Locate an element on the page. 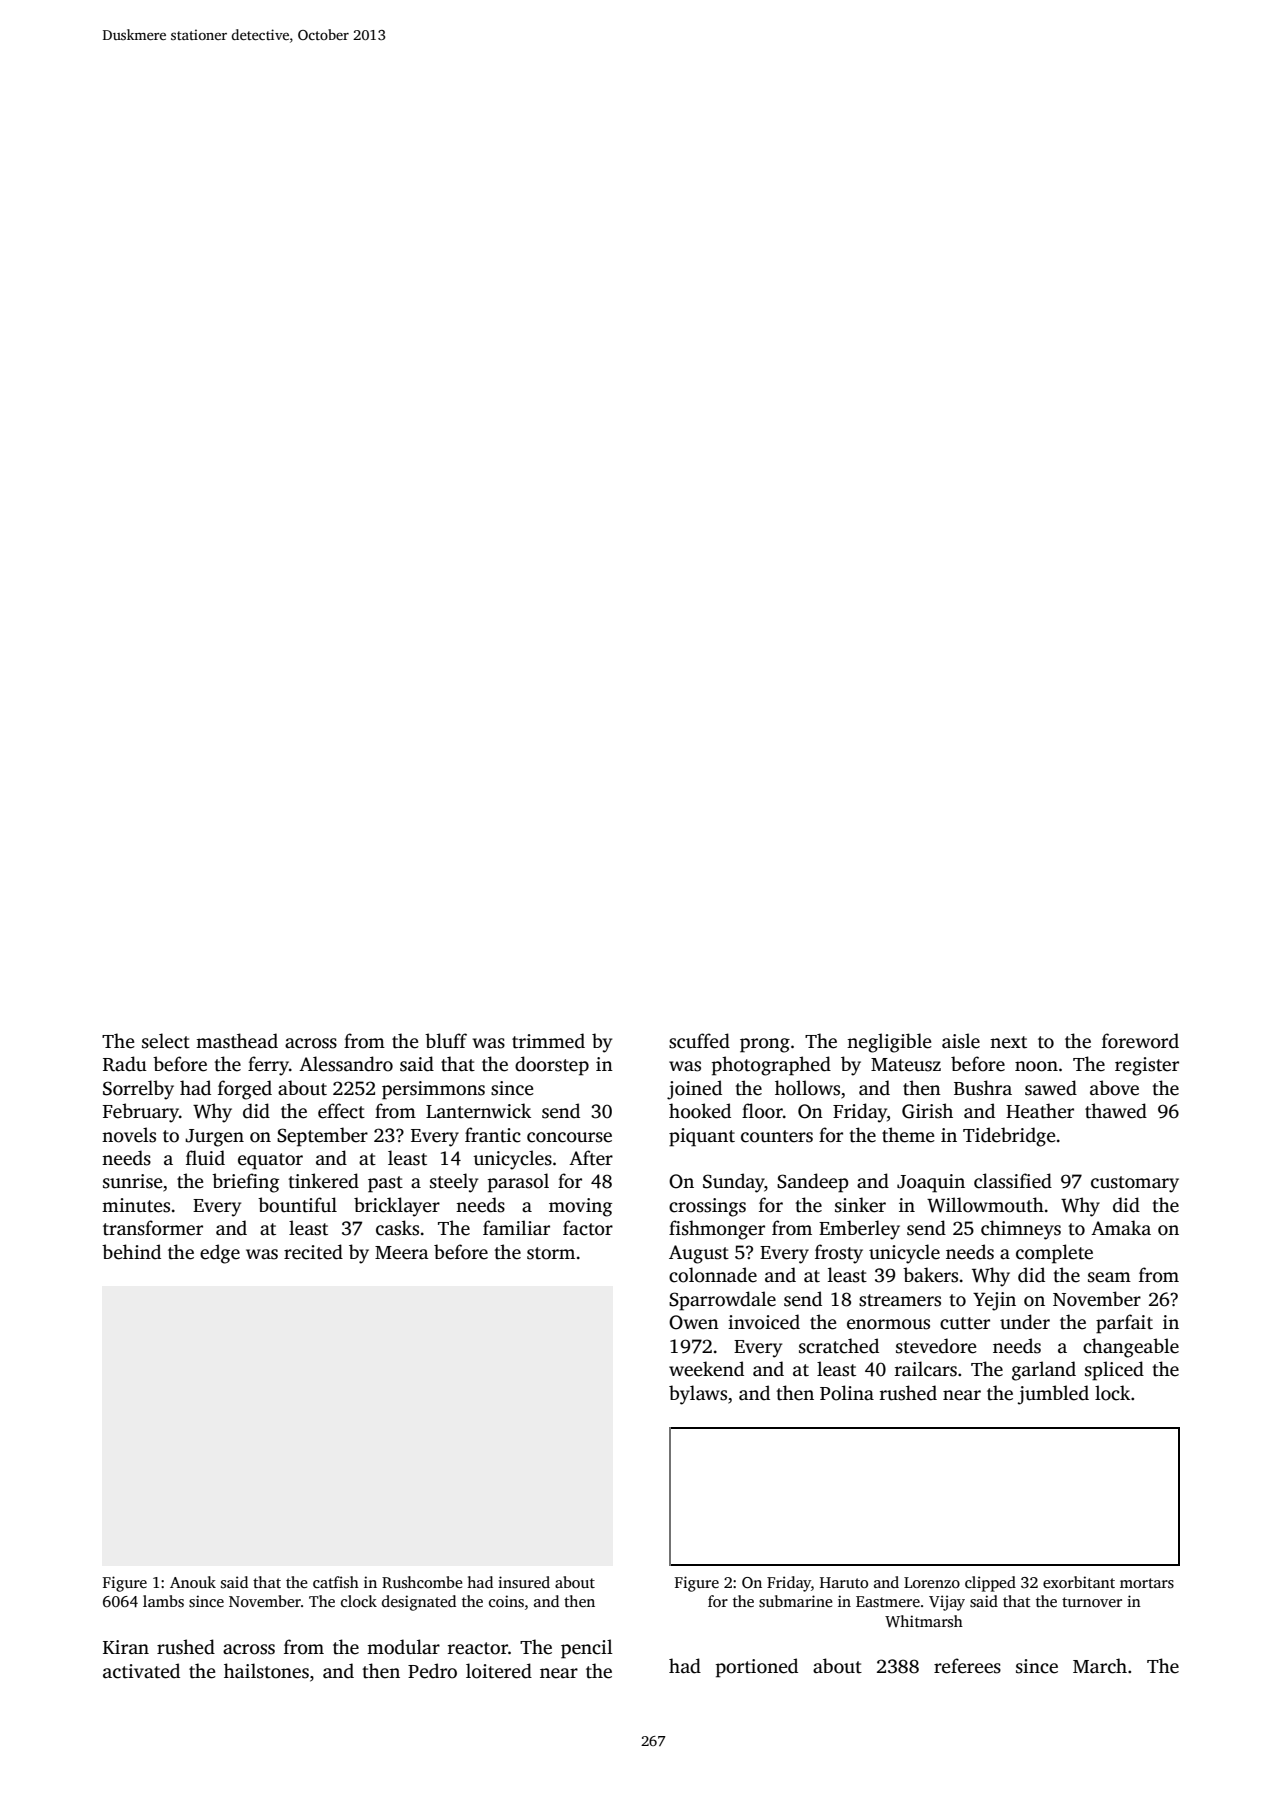  activated is located at coordinates (141, 1671).
